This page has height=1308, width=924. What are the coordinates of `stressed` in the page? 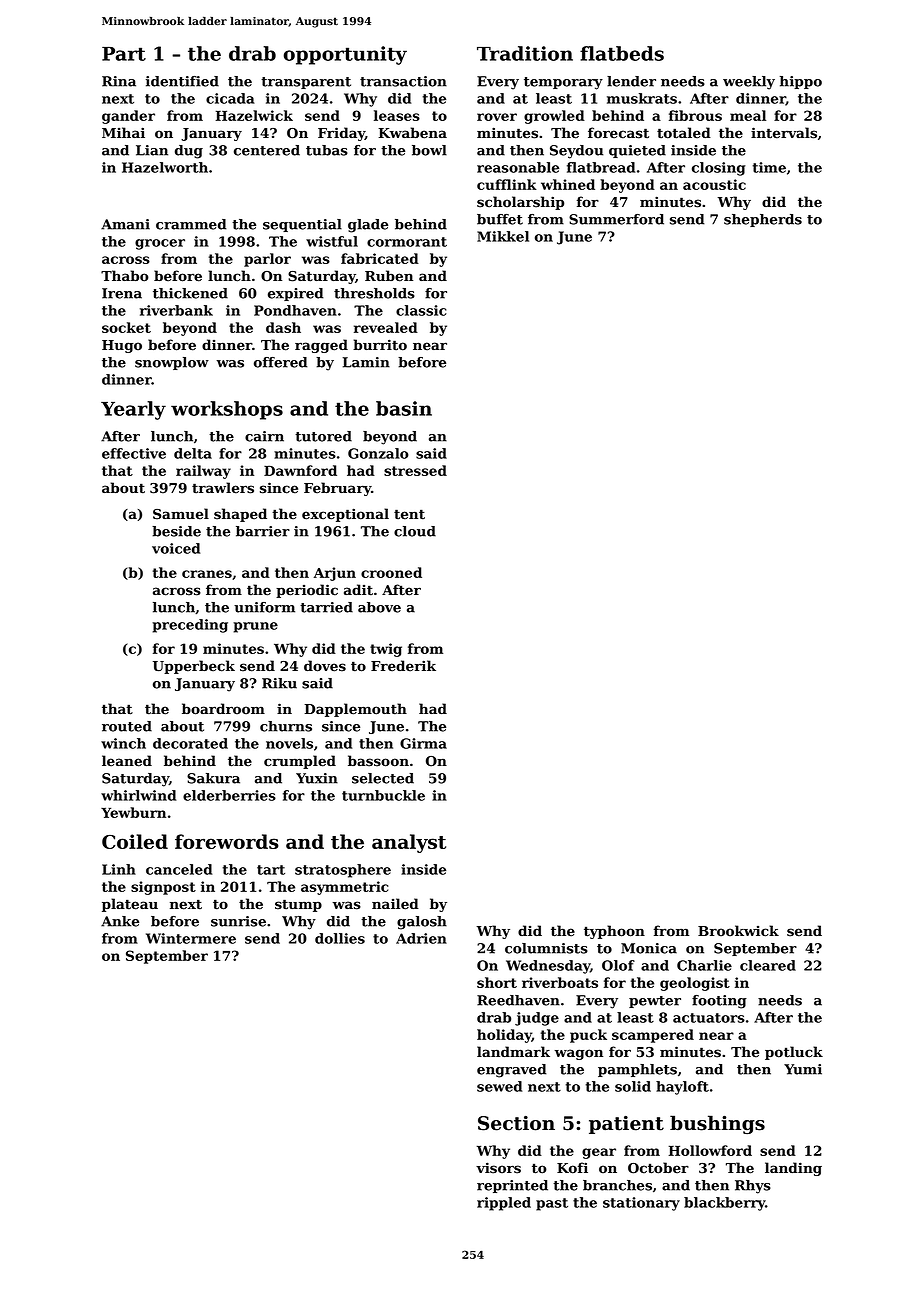 It's located at (415, 470).
